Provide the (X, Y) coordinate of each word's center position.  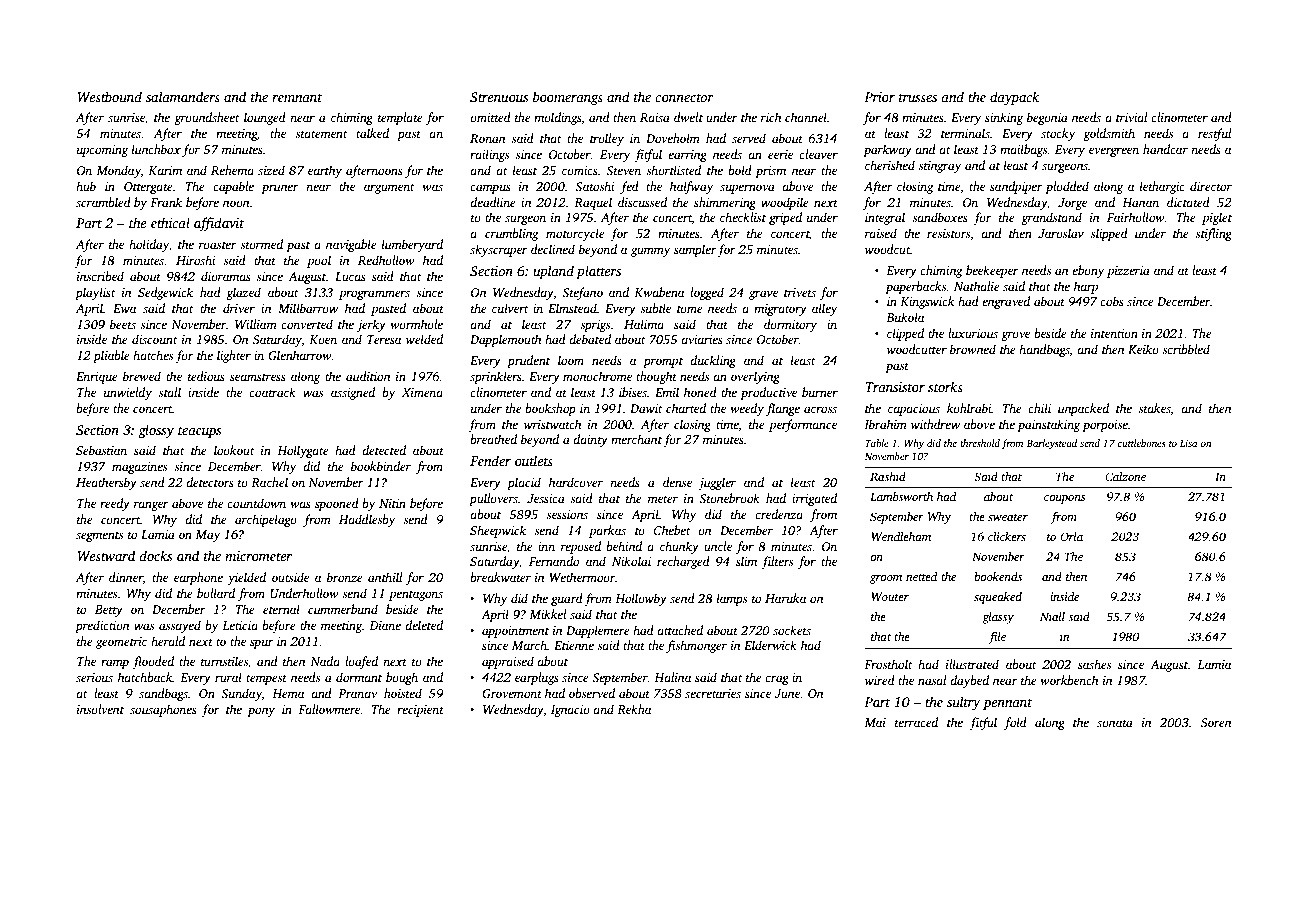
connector (684, 98)
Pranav (357, 693)
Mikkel (547, 614)
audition (368, 376)
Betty (109, 611)
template (400, 118)
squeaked (998, 598)
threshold (980, 443)
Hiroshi (196, 260)
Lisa (1188, 443)
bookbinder (381, 466)
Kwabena (659, 292)
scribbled (1186, 349)
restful (1214, 134)
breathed (493, 439)
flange (783, 409)
